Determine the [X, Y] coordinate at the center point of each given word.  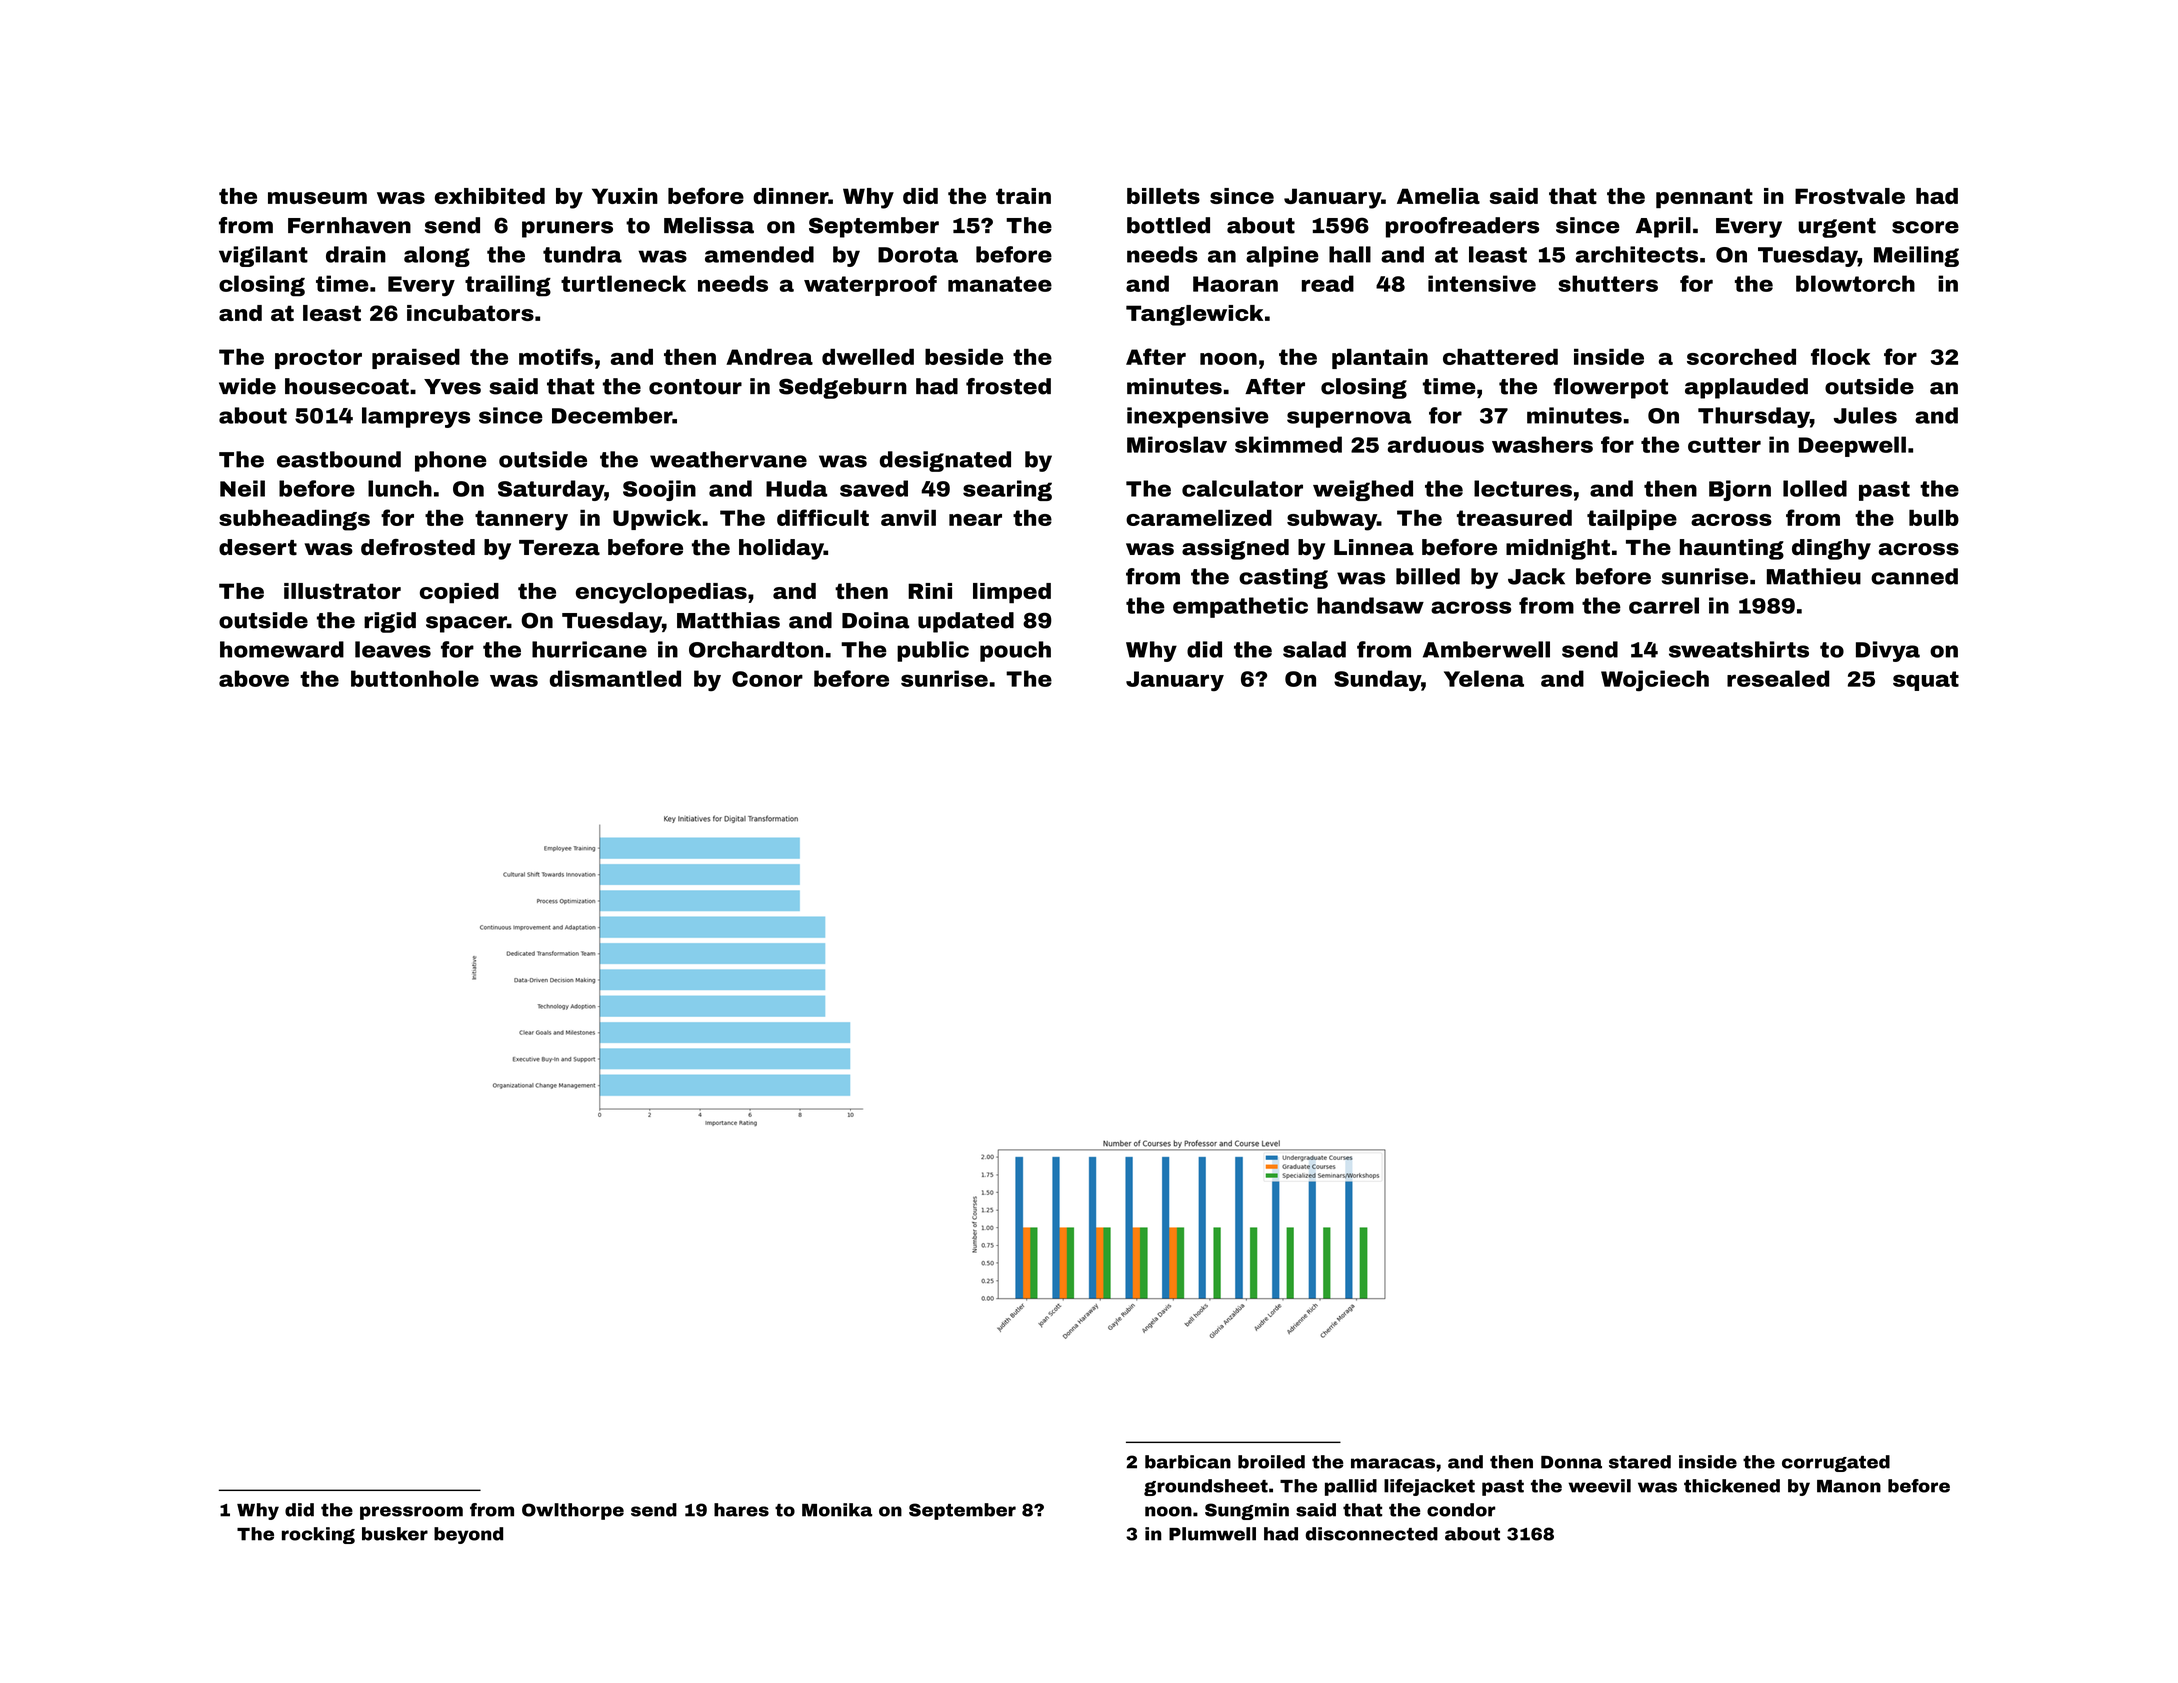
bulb [1934, 517]
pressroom [411, 1513]
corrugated [1836, 1463]
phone [451, 461]
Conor [767, 679]
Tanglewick [1194, 315]
